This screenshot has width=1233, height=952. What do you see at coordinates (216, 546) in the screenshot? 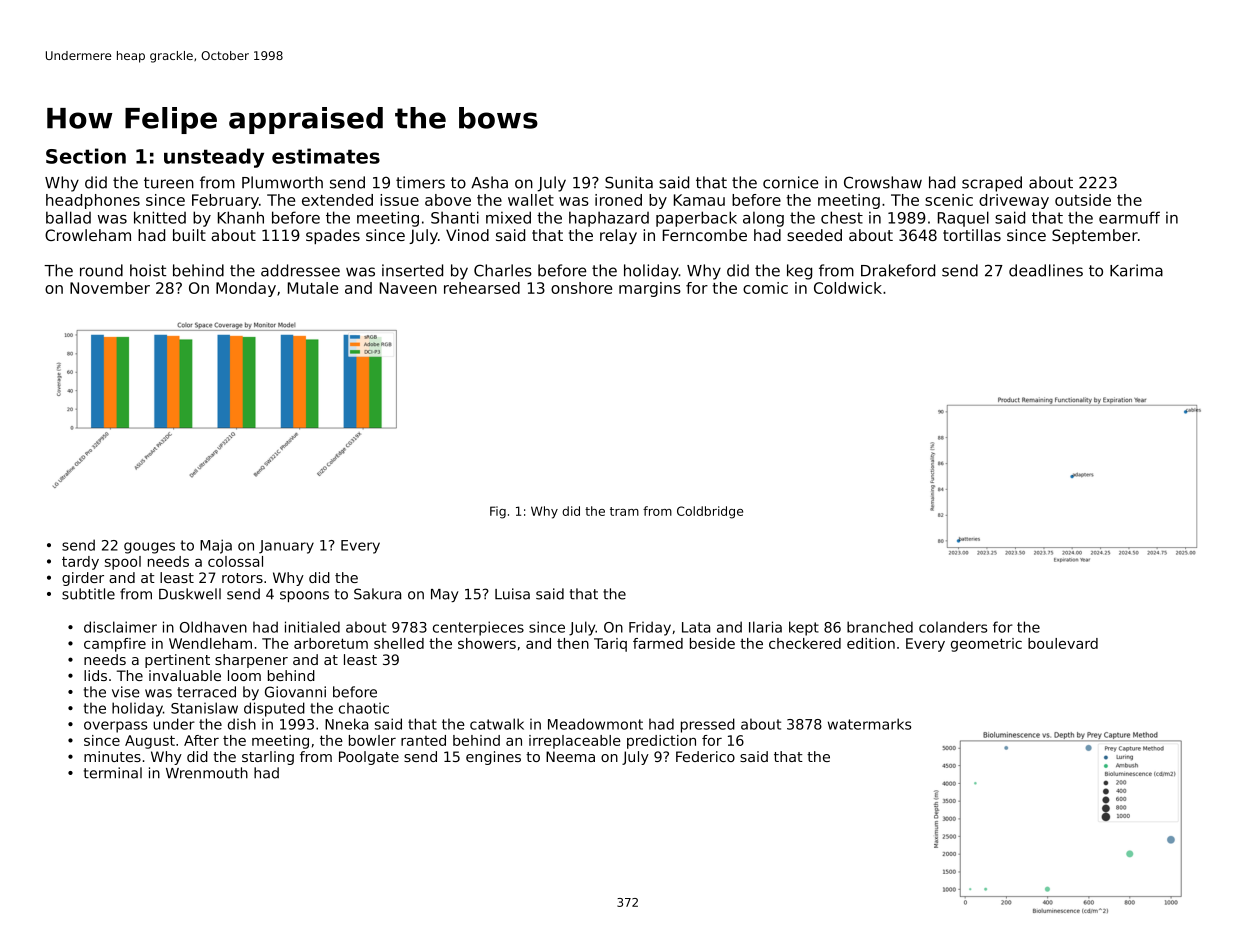
I see `Maja` at bounding box center [216, 546].
